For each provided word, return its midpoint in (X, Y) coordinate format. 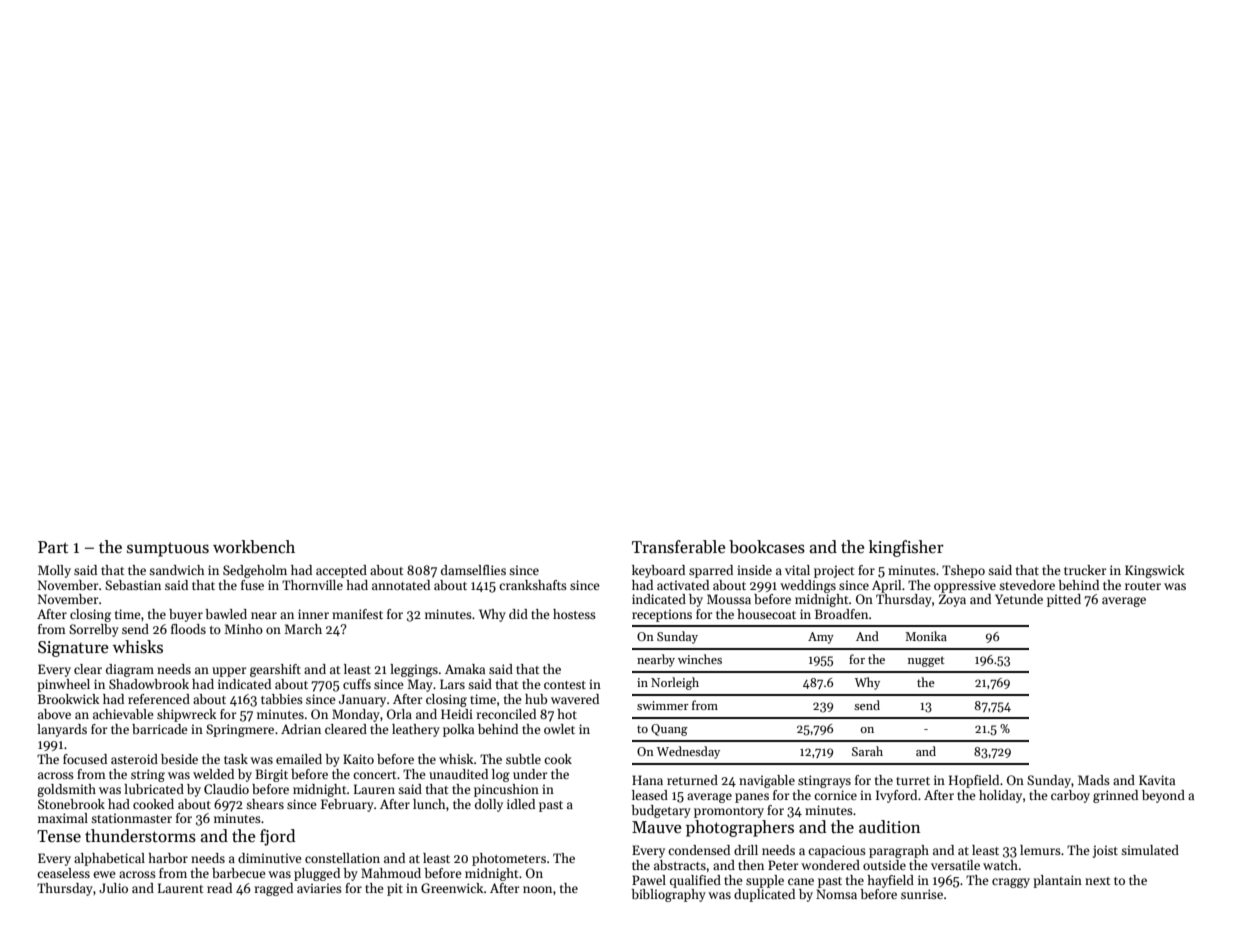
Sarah (867, 751)
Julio (113, 888)
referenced (159, 699)
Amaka (465, 669)
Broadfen (841, 614)
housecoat (766, 614)
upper (229, 672)
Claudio (226, 789)
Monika (926, 636)
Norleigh (675, 683)
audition (890, 827)
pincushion (506, 790)
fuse (252, 585)
